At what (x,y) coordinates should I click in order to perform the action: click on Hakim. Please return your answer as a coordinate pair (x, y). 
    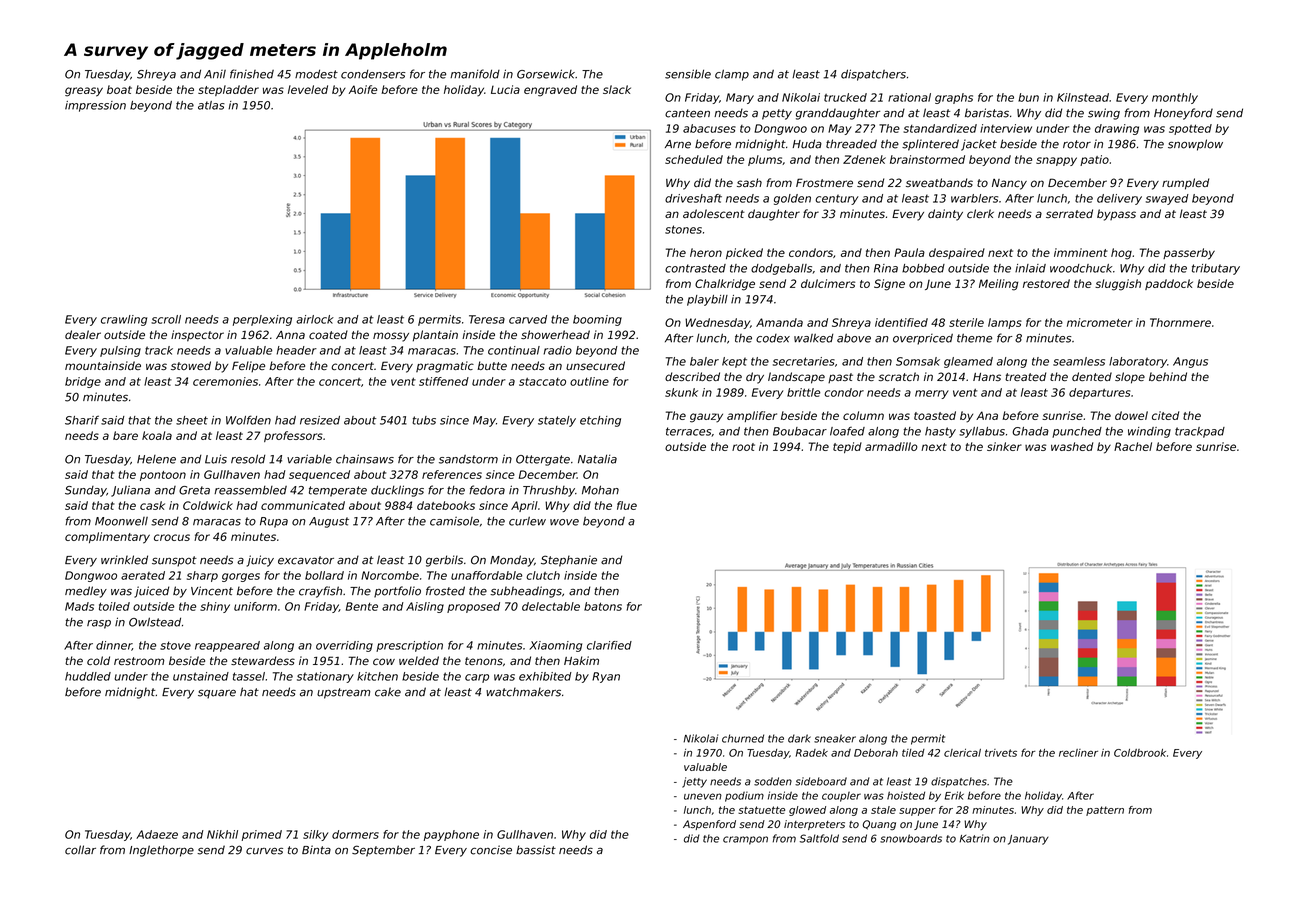
    Looking at the image, I should click on (581, 660).
